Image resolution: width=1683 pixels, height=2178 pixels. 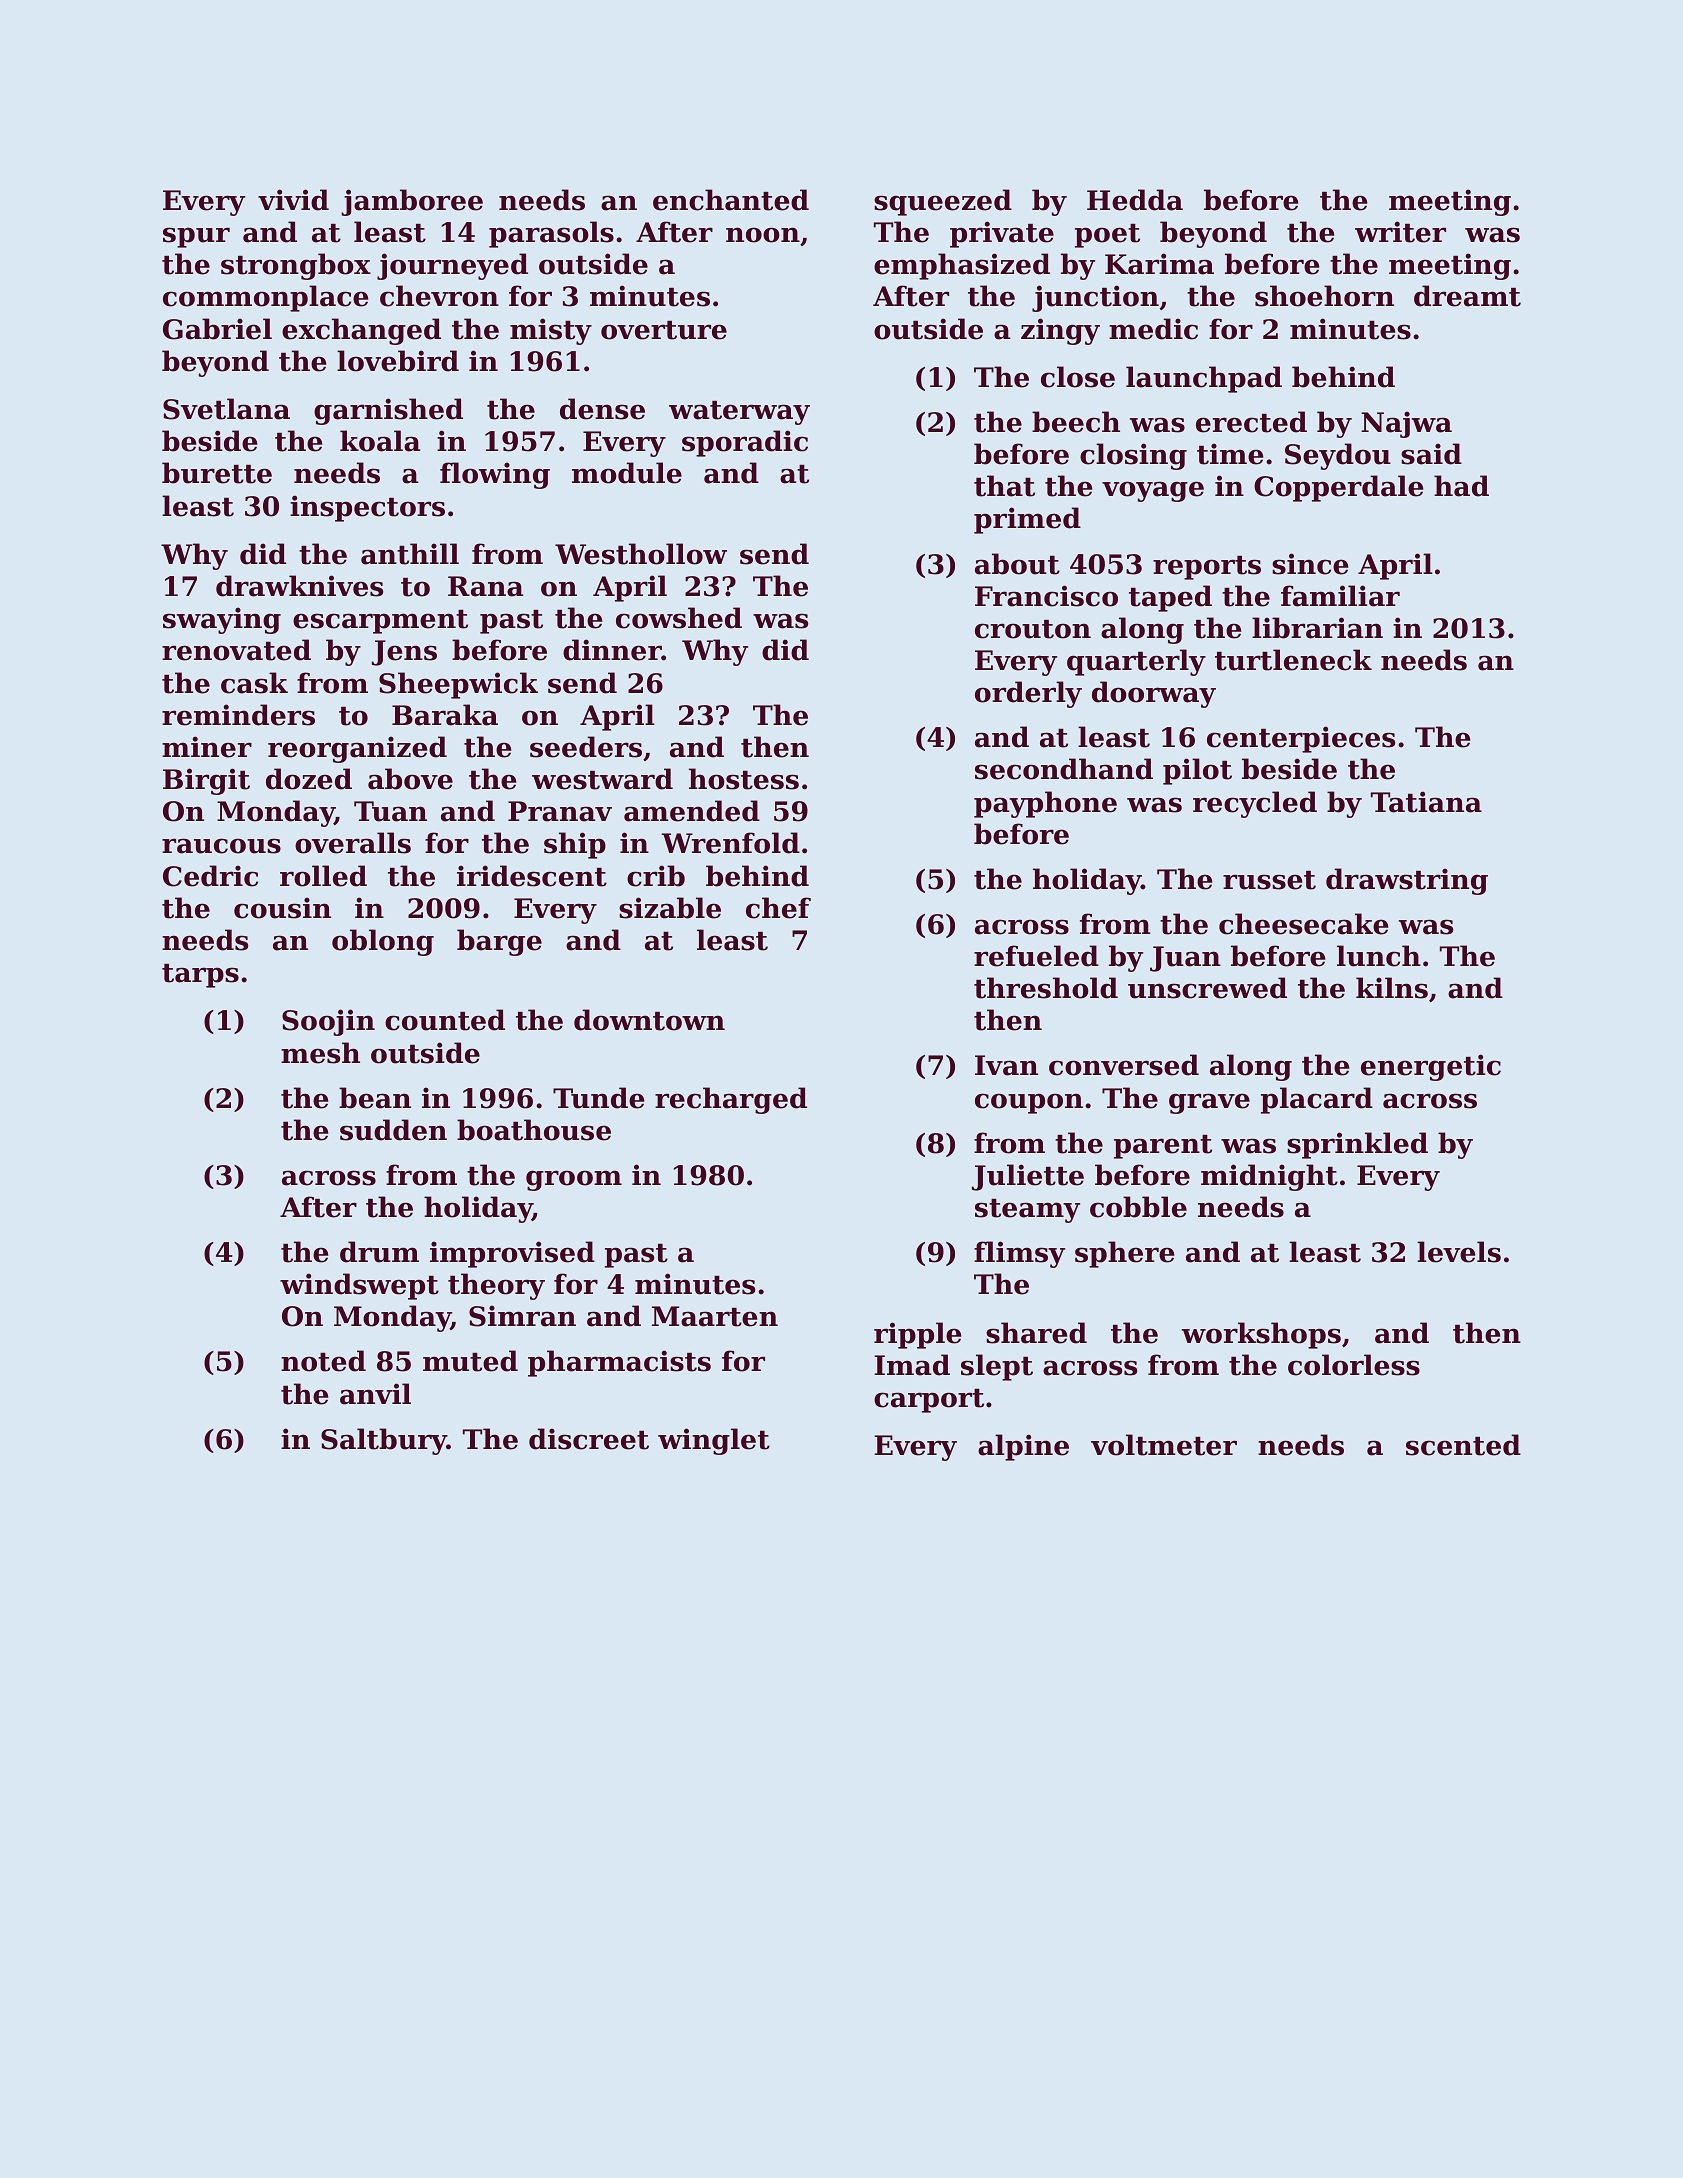 I want to click on Najwa, so click(x=1406, y=424).
